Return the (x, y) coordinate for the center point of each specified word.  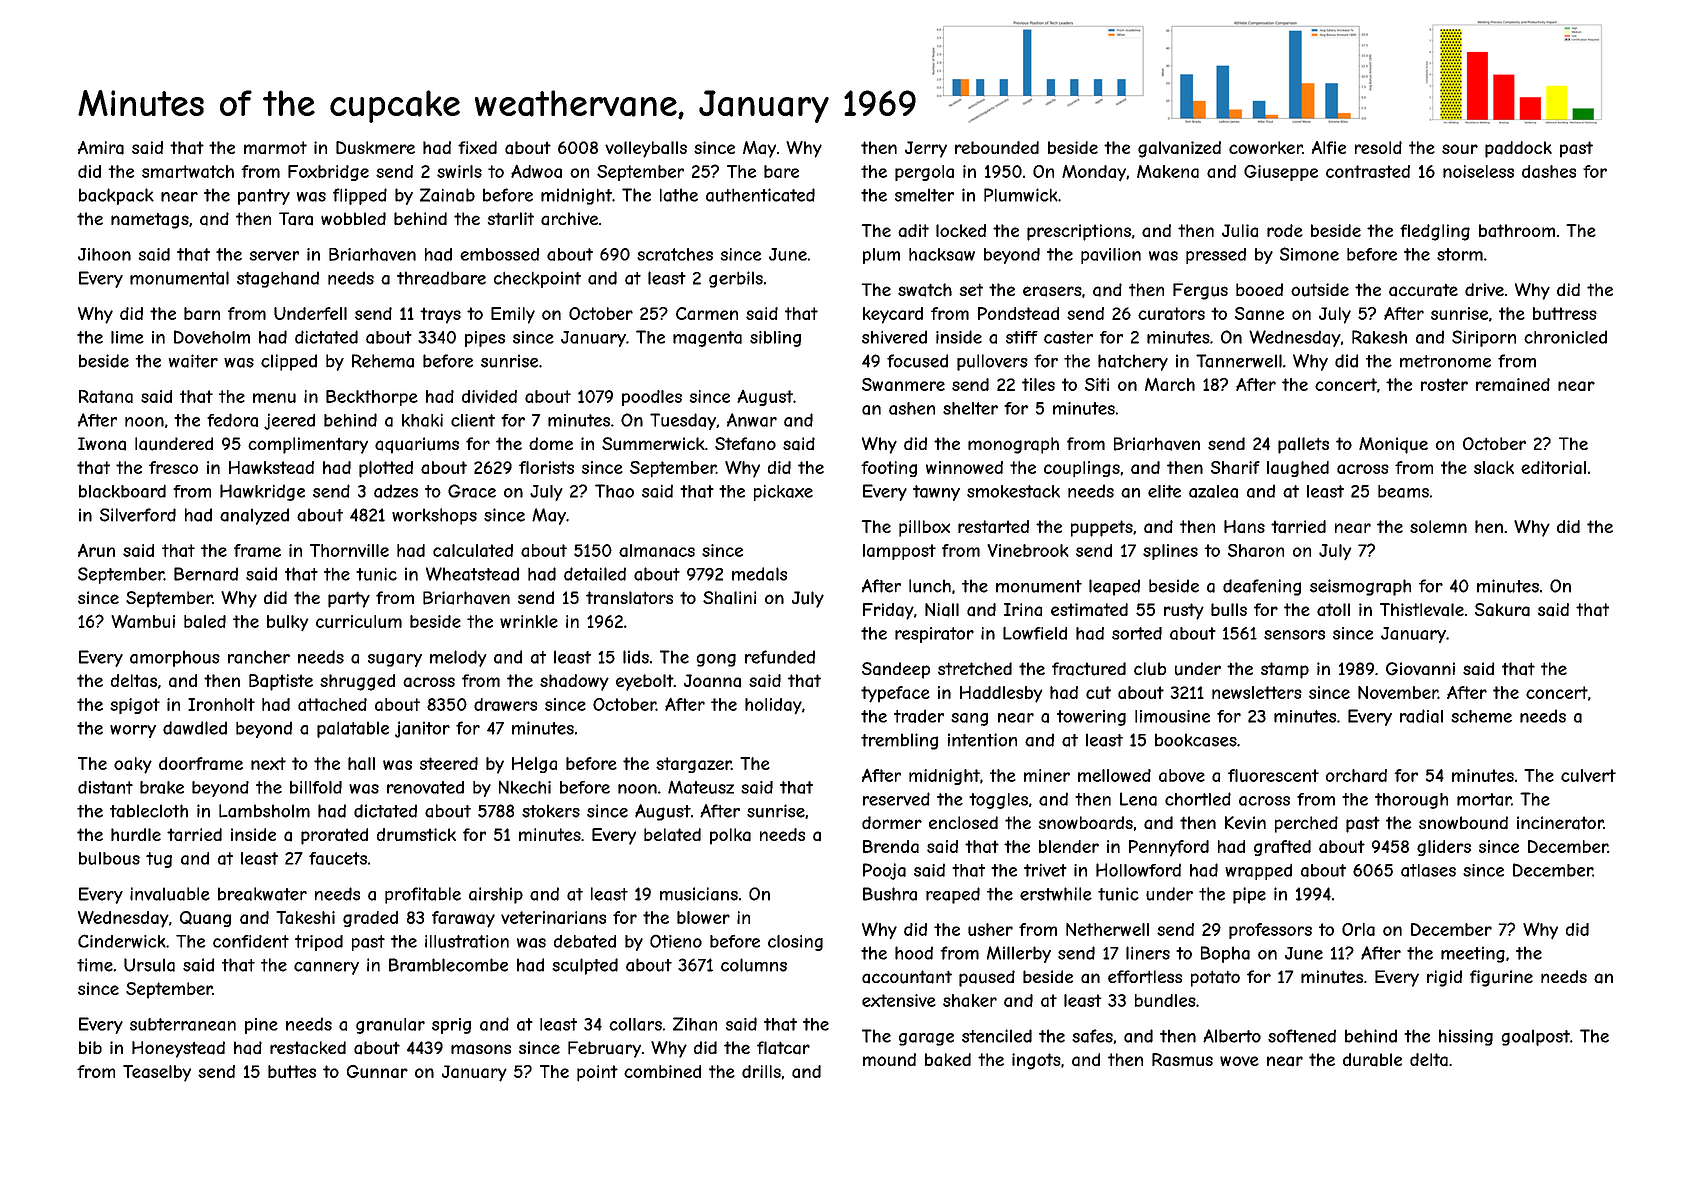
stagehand (278, 279)
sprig (451, 1026)
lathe (679, 195)
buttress (1565, 313)
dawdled (195, 728)
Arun (96, 550)
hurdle (136, 834)
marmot (275, 148)
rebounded (997, 147)
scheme (1481, 716)
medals (759, 574)
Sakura (1502, 610)
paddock (1518, 149)
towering (1091, 718)
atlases (1428, 870)
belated (672, 835)
